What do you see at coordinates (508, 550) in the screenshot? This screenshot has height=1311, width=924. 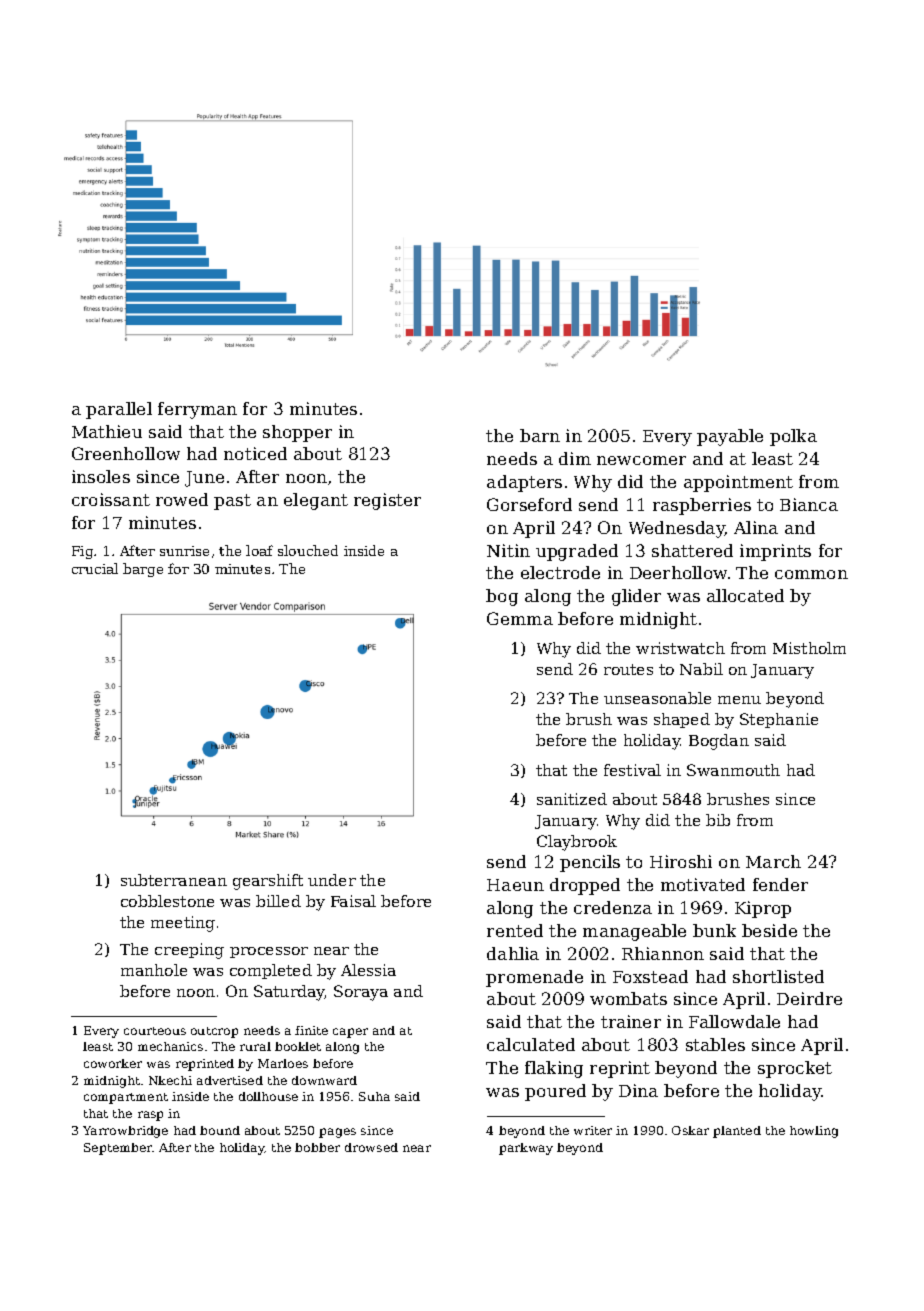 I see `Nitin` at bounding box center [508, 550].
